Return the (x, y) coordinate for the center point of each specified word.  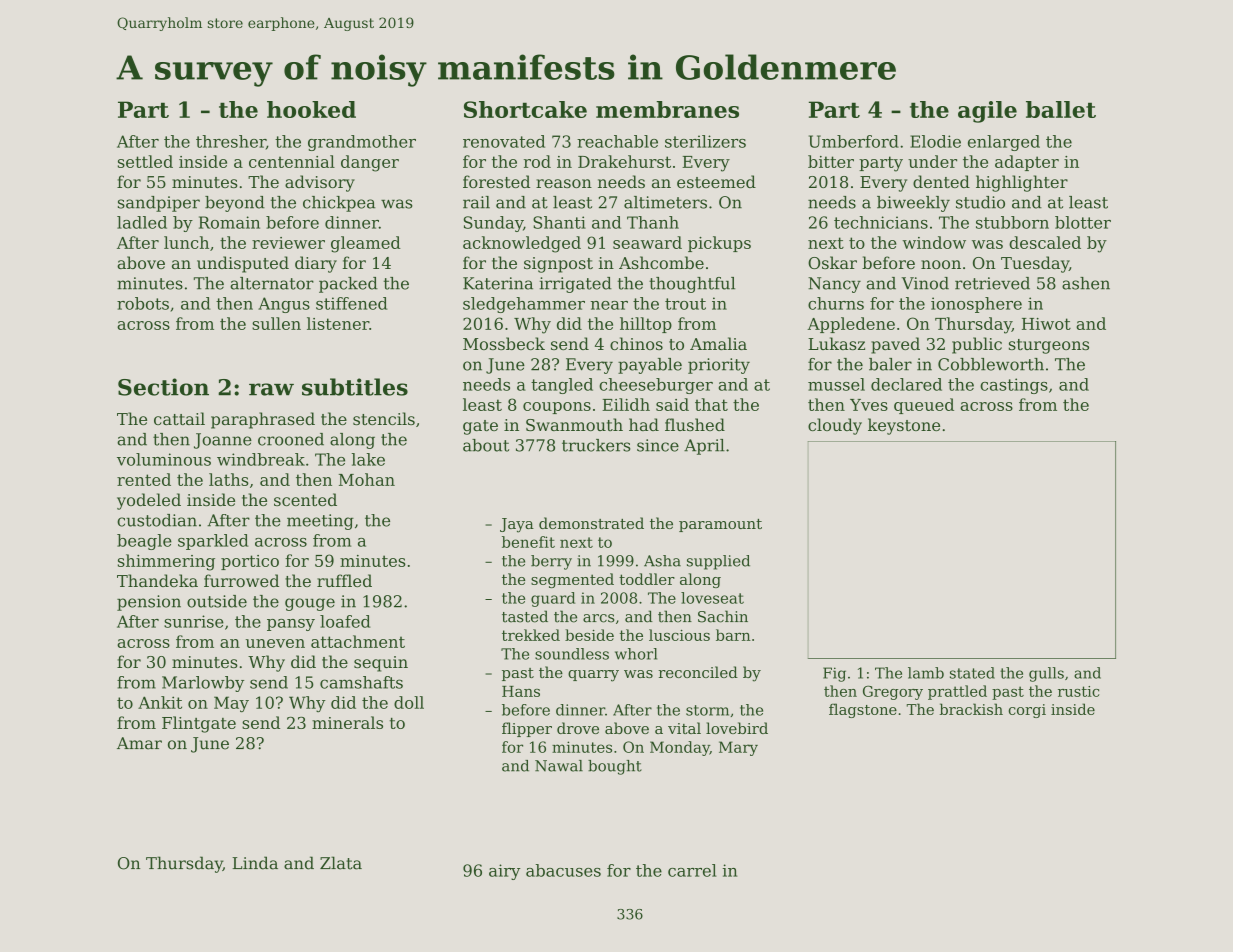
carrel (692, 870)
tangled (562, 386)
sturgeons (1049, 346)
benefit (528, 542)
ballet (1061, 109)
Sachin (723, 616)
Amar (139, 743)
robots (143, 303)
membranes (667, 109)
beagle (144, 542)
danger (370, 163)
